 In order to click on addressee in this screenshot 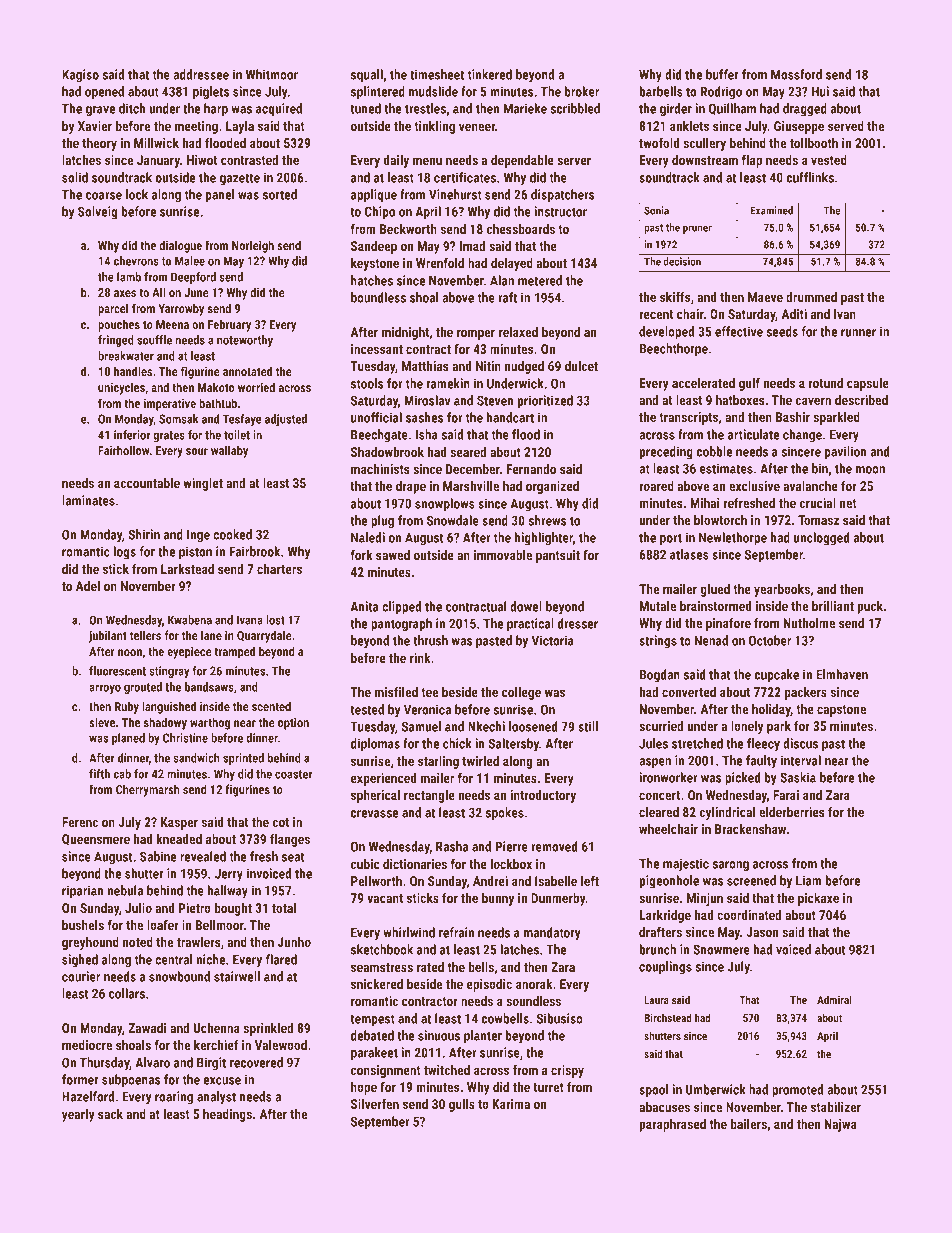, I will do `click(201, 74)`.
